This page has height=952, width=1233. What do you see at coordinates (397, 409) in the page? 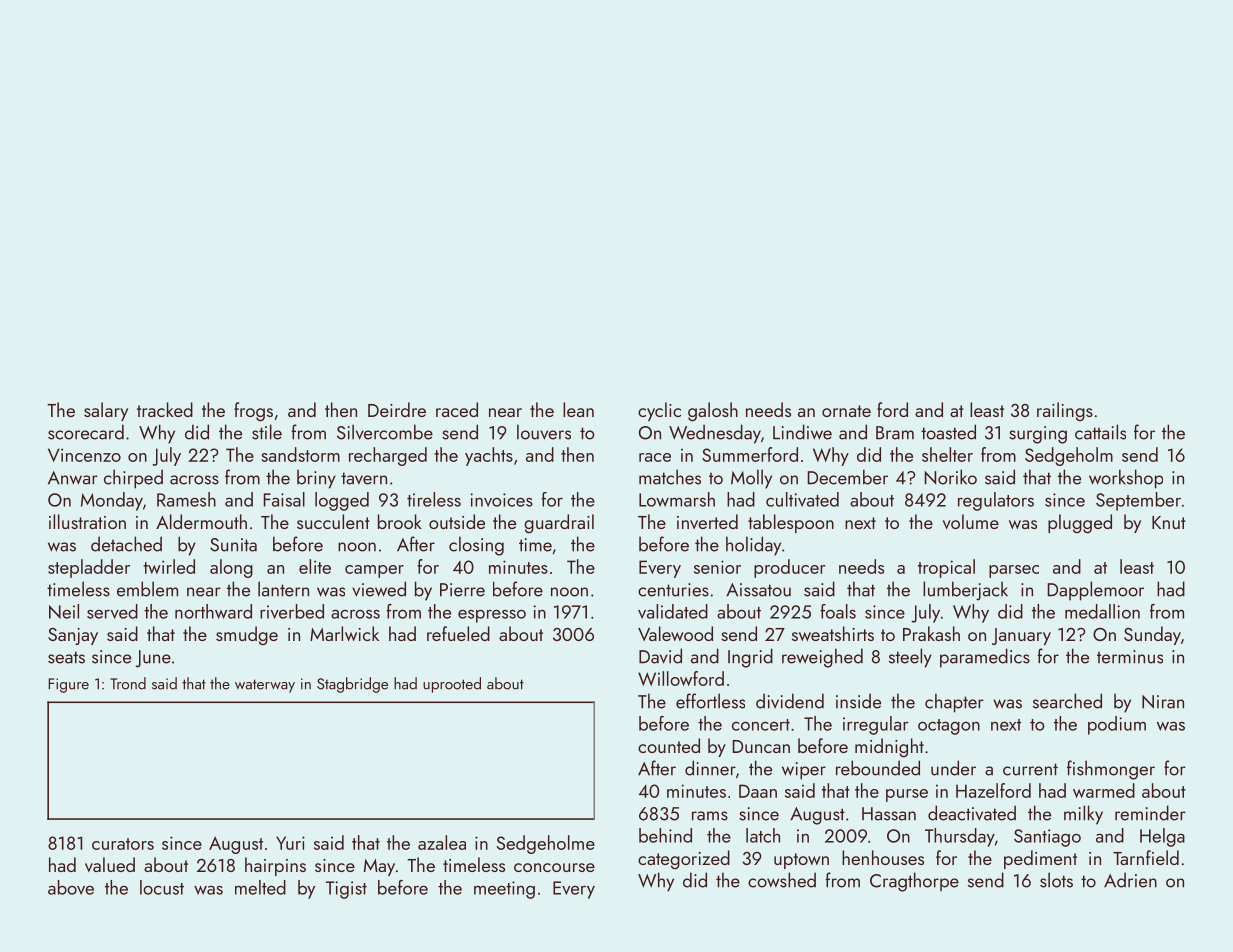
I see `Deirdre` at bounding box center [397, 409].
